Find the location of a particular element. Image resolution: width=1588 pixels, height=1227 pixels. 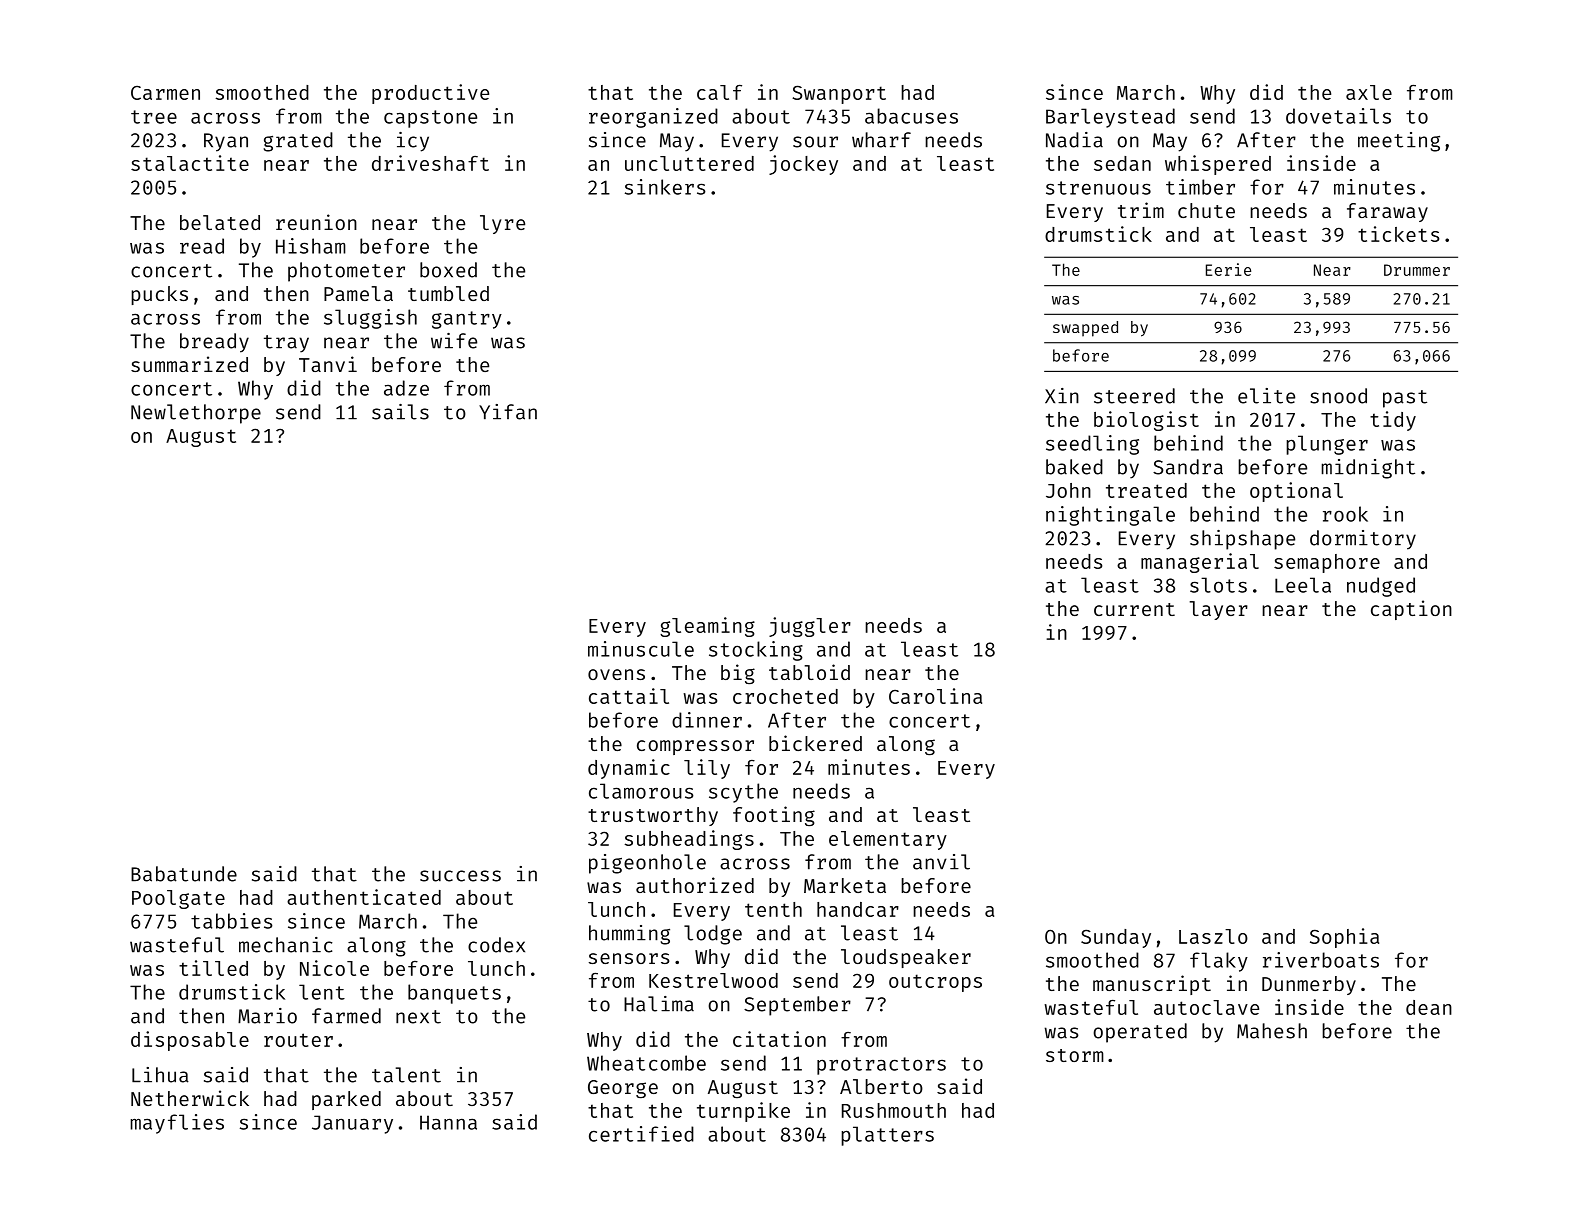

baked is located at coordinates (1074, 467).
